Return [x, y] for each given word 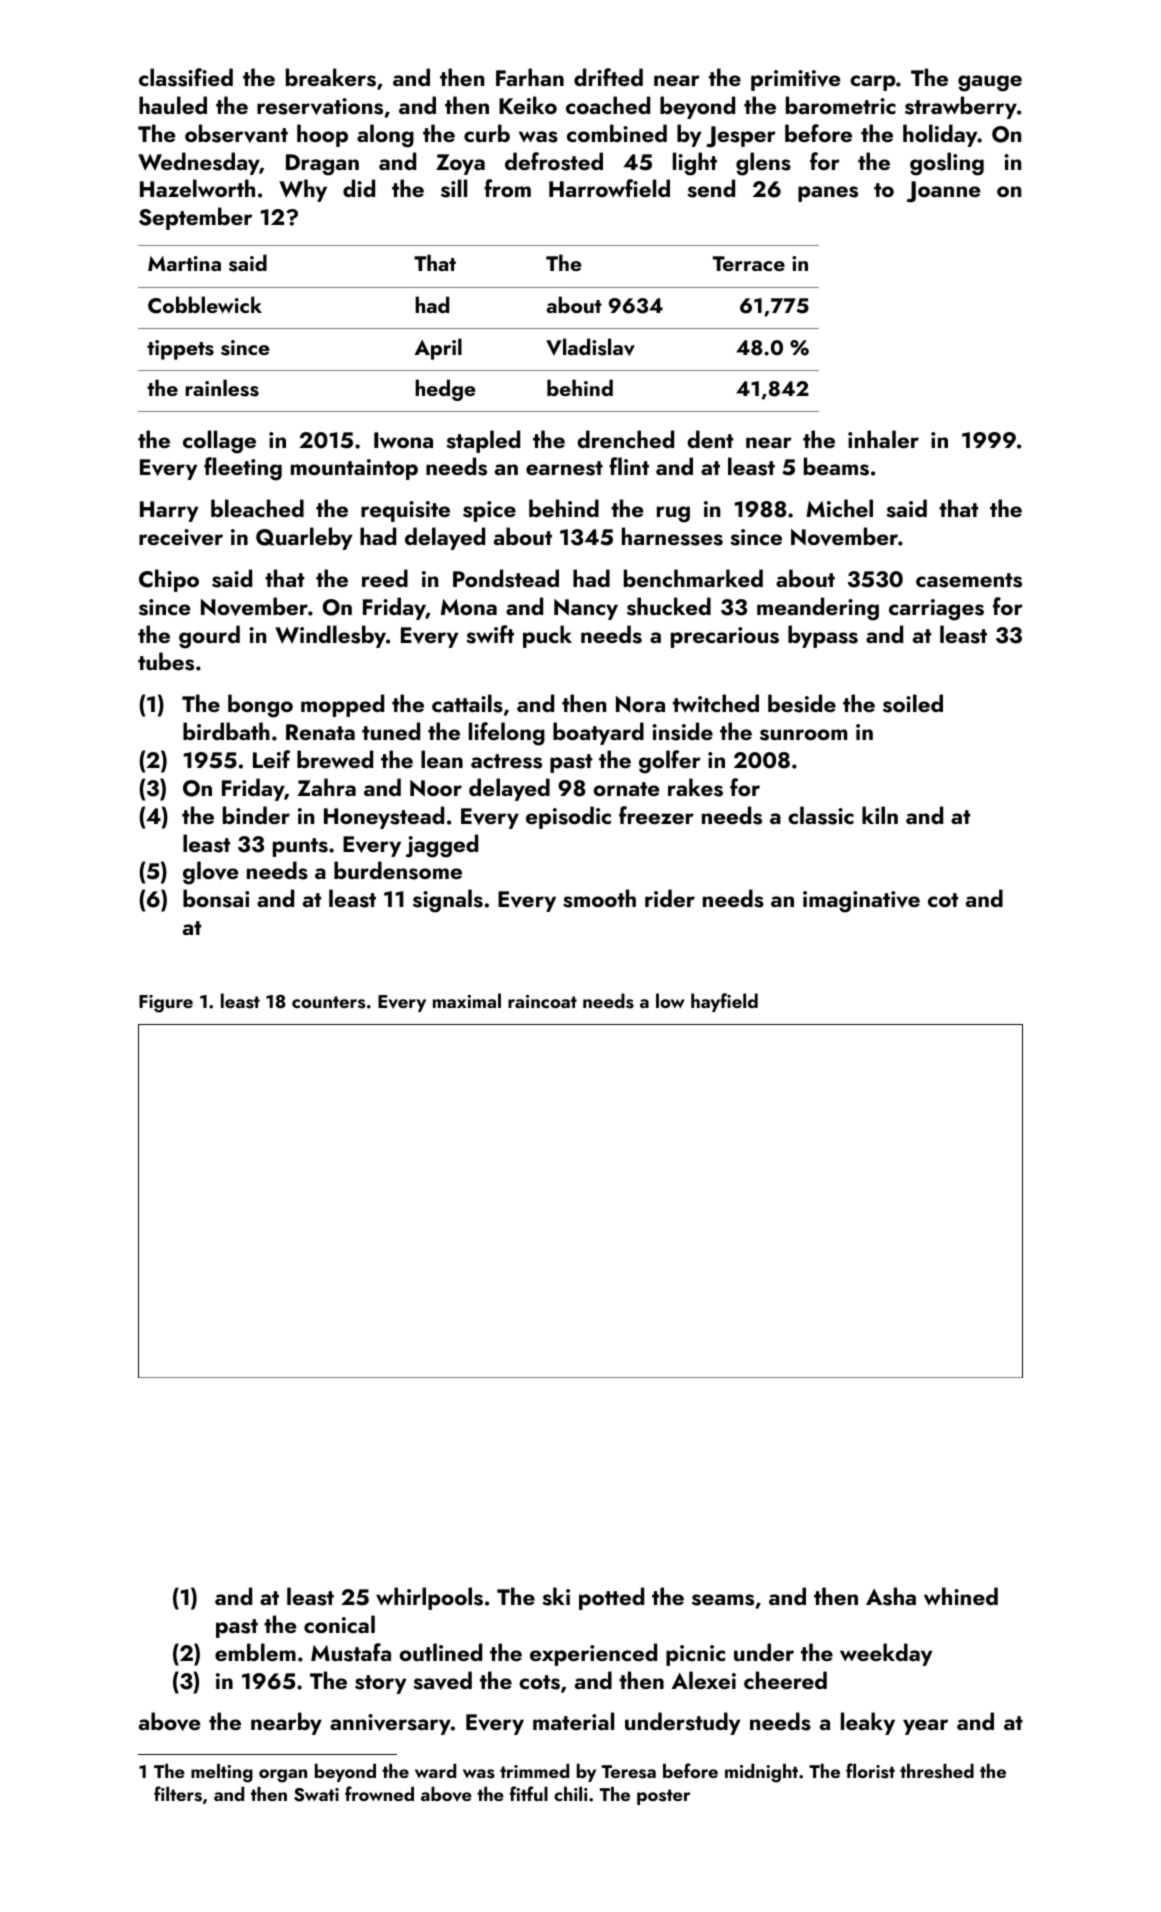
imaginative [861, 902]
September [195, 218]
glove [211, 873]
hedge [445, 390]
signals [448, 901]
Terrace [749, 263]
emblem [255, 1652]
